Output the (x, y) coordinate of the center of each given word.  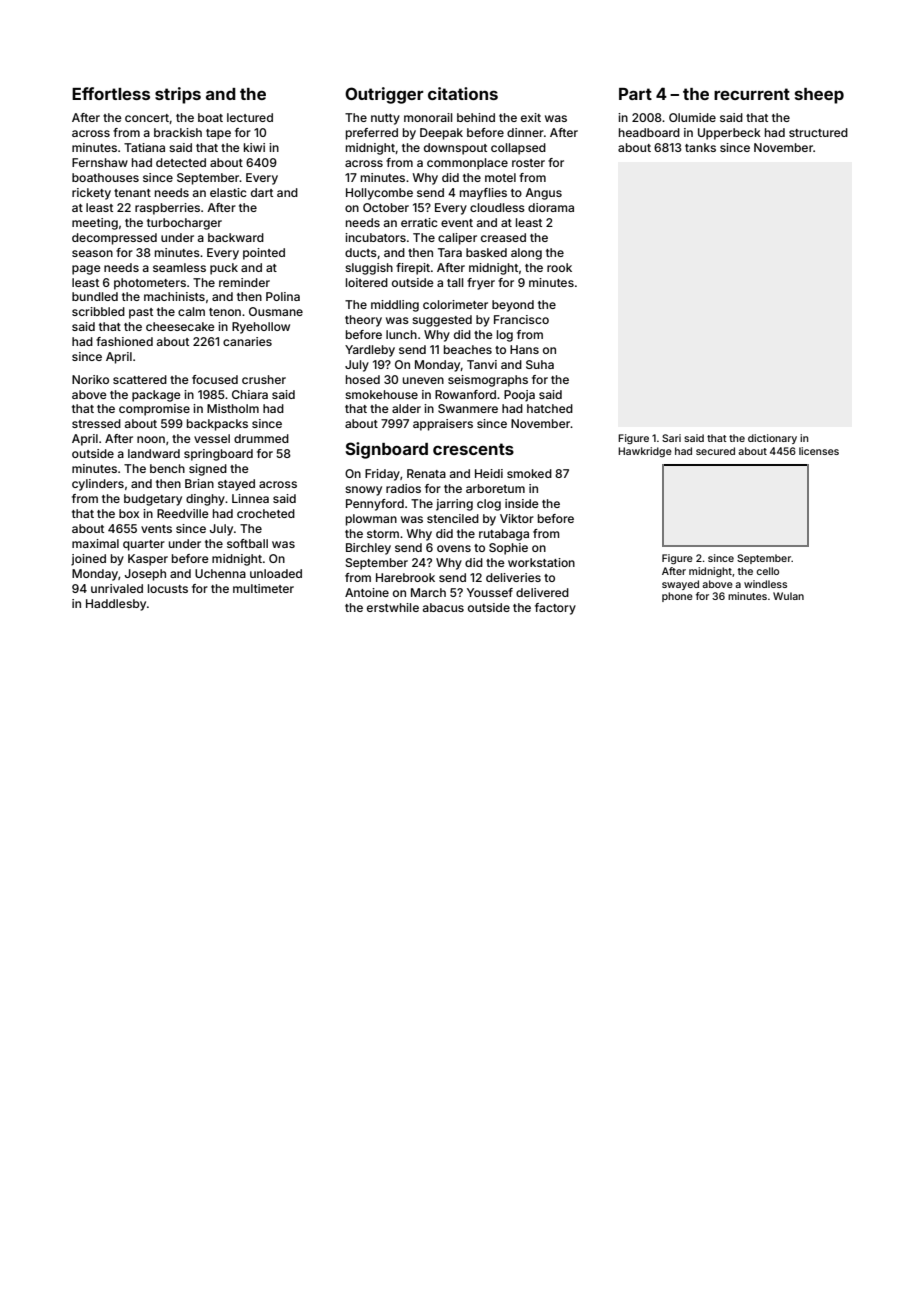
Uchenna (220, 573)
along (526, 254)
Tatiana (144, 147)
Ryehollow (261, 328)
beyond (513, 306)
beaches (468, 349)
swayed (680, 585)
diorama (551, 207)
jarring (454, 505)
